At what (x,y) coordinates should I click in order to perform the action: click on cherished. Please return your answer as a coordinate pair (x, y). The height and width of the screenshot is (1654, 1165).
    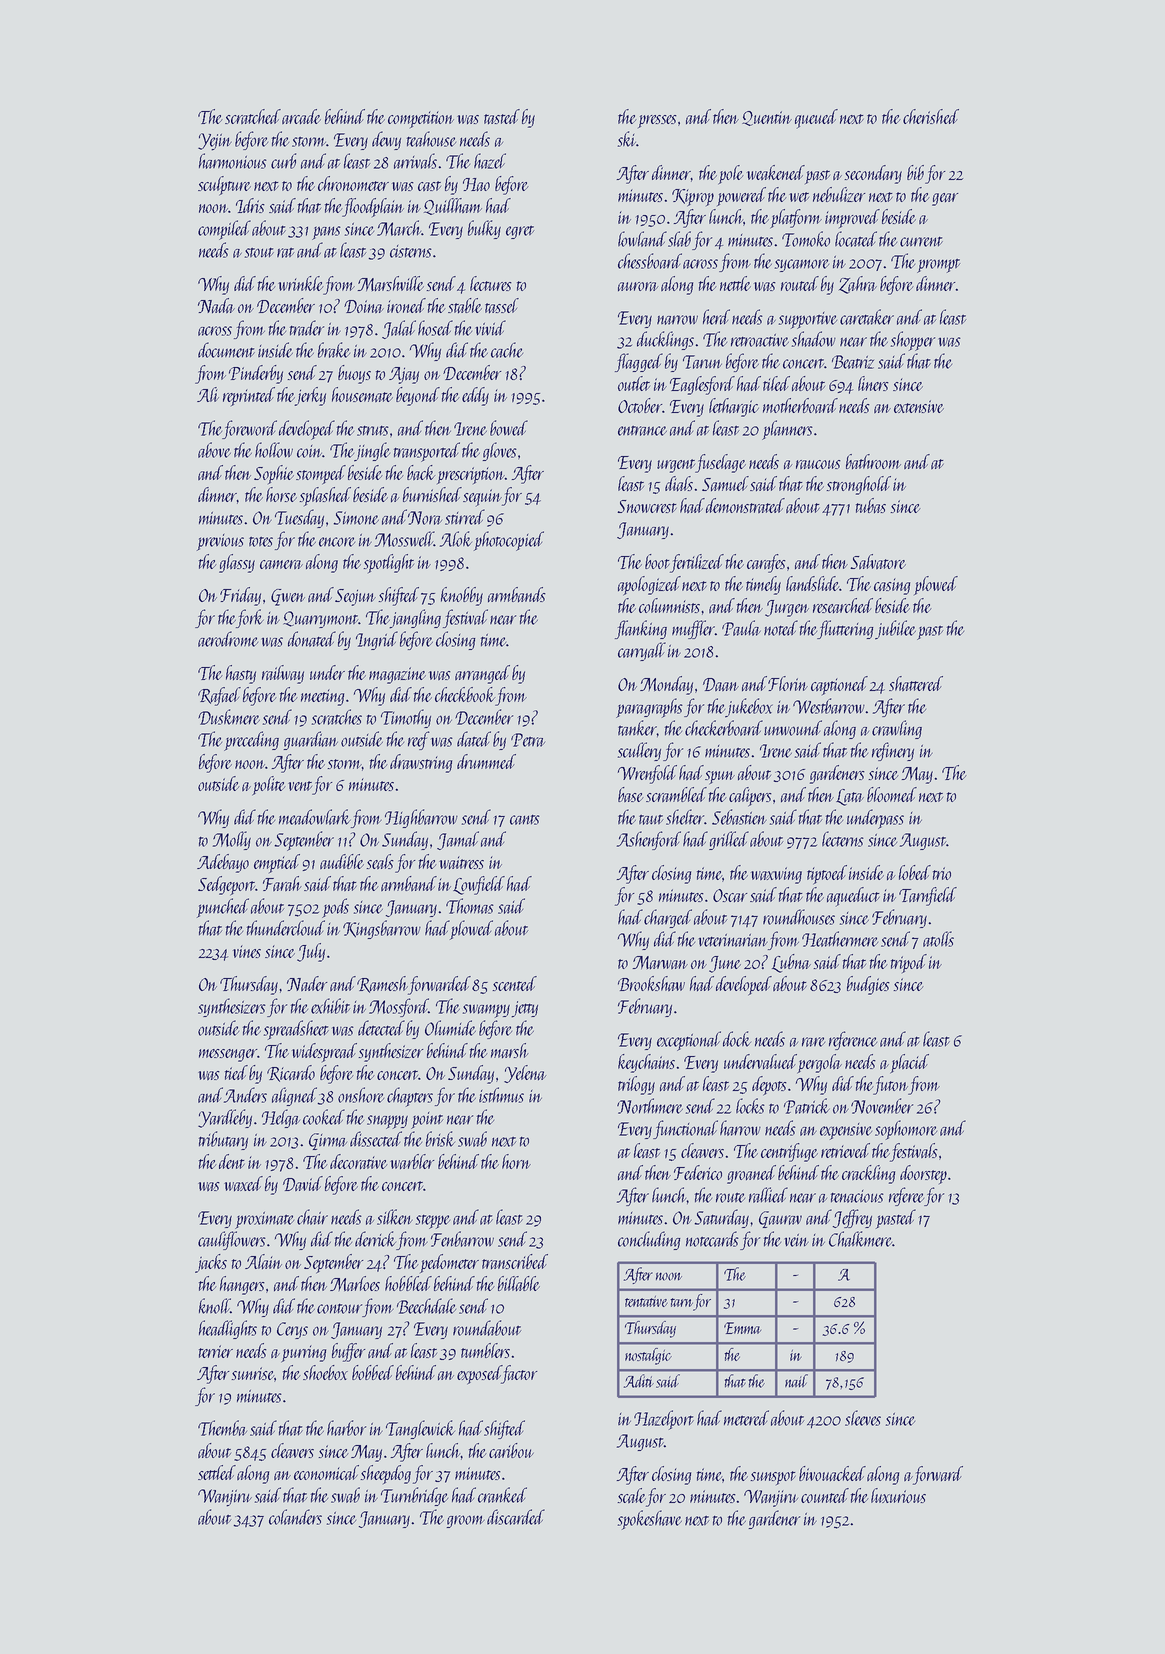
    Looking at the image, I should click on (931, 116).
